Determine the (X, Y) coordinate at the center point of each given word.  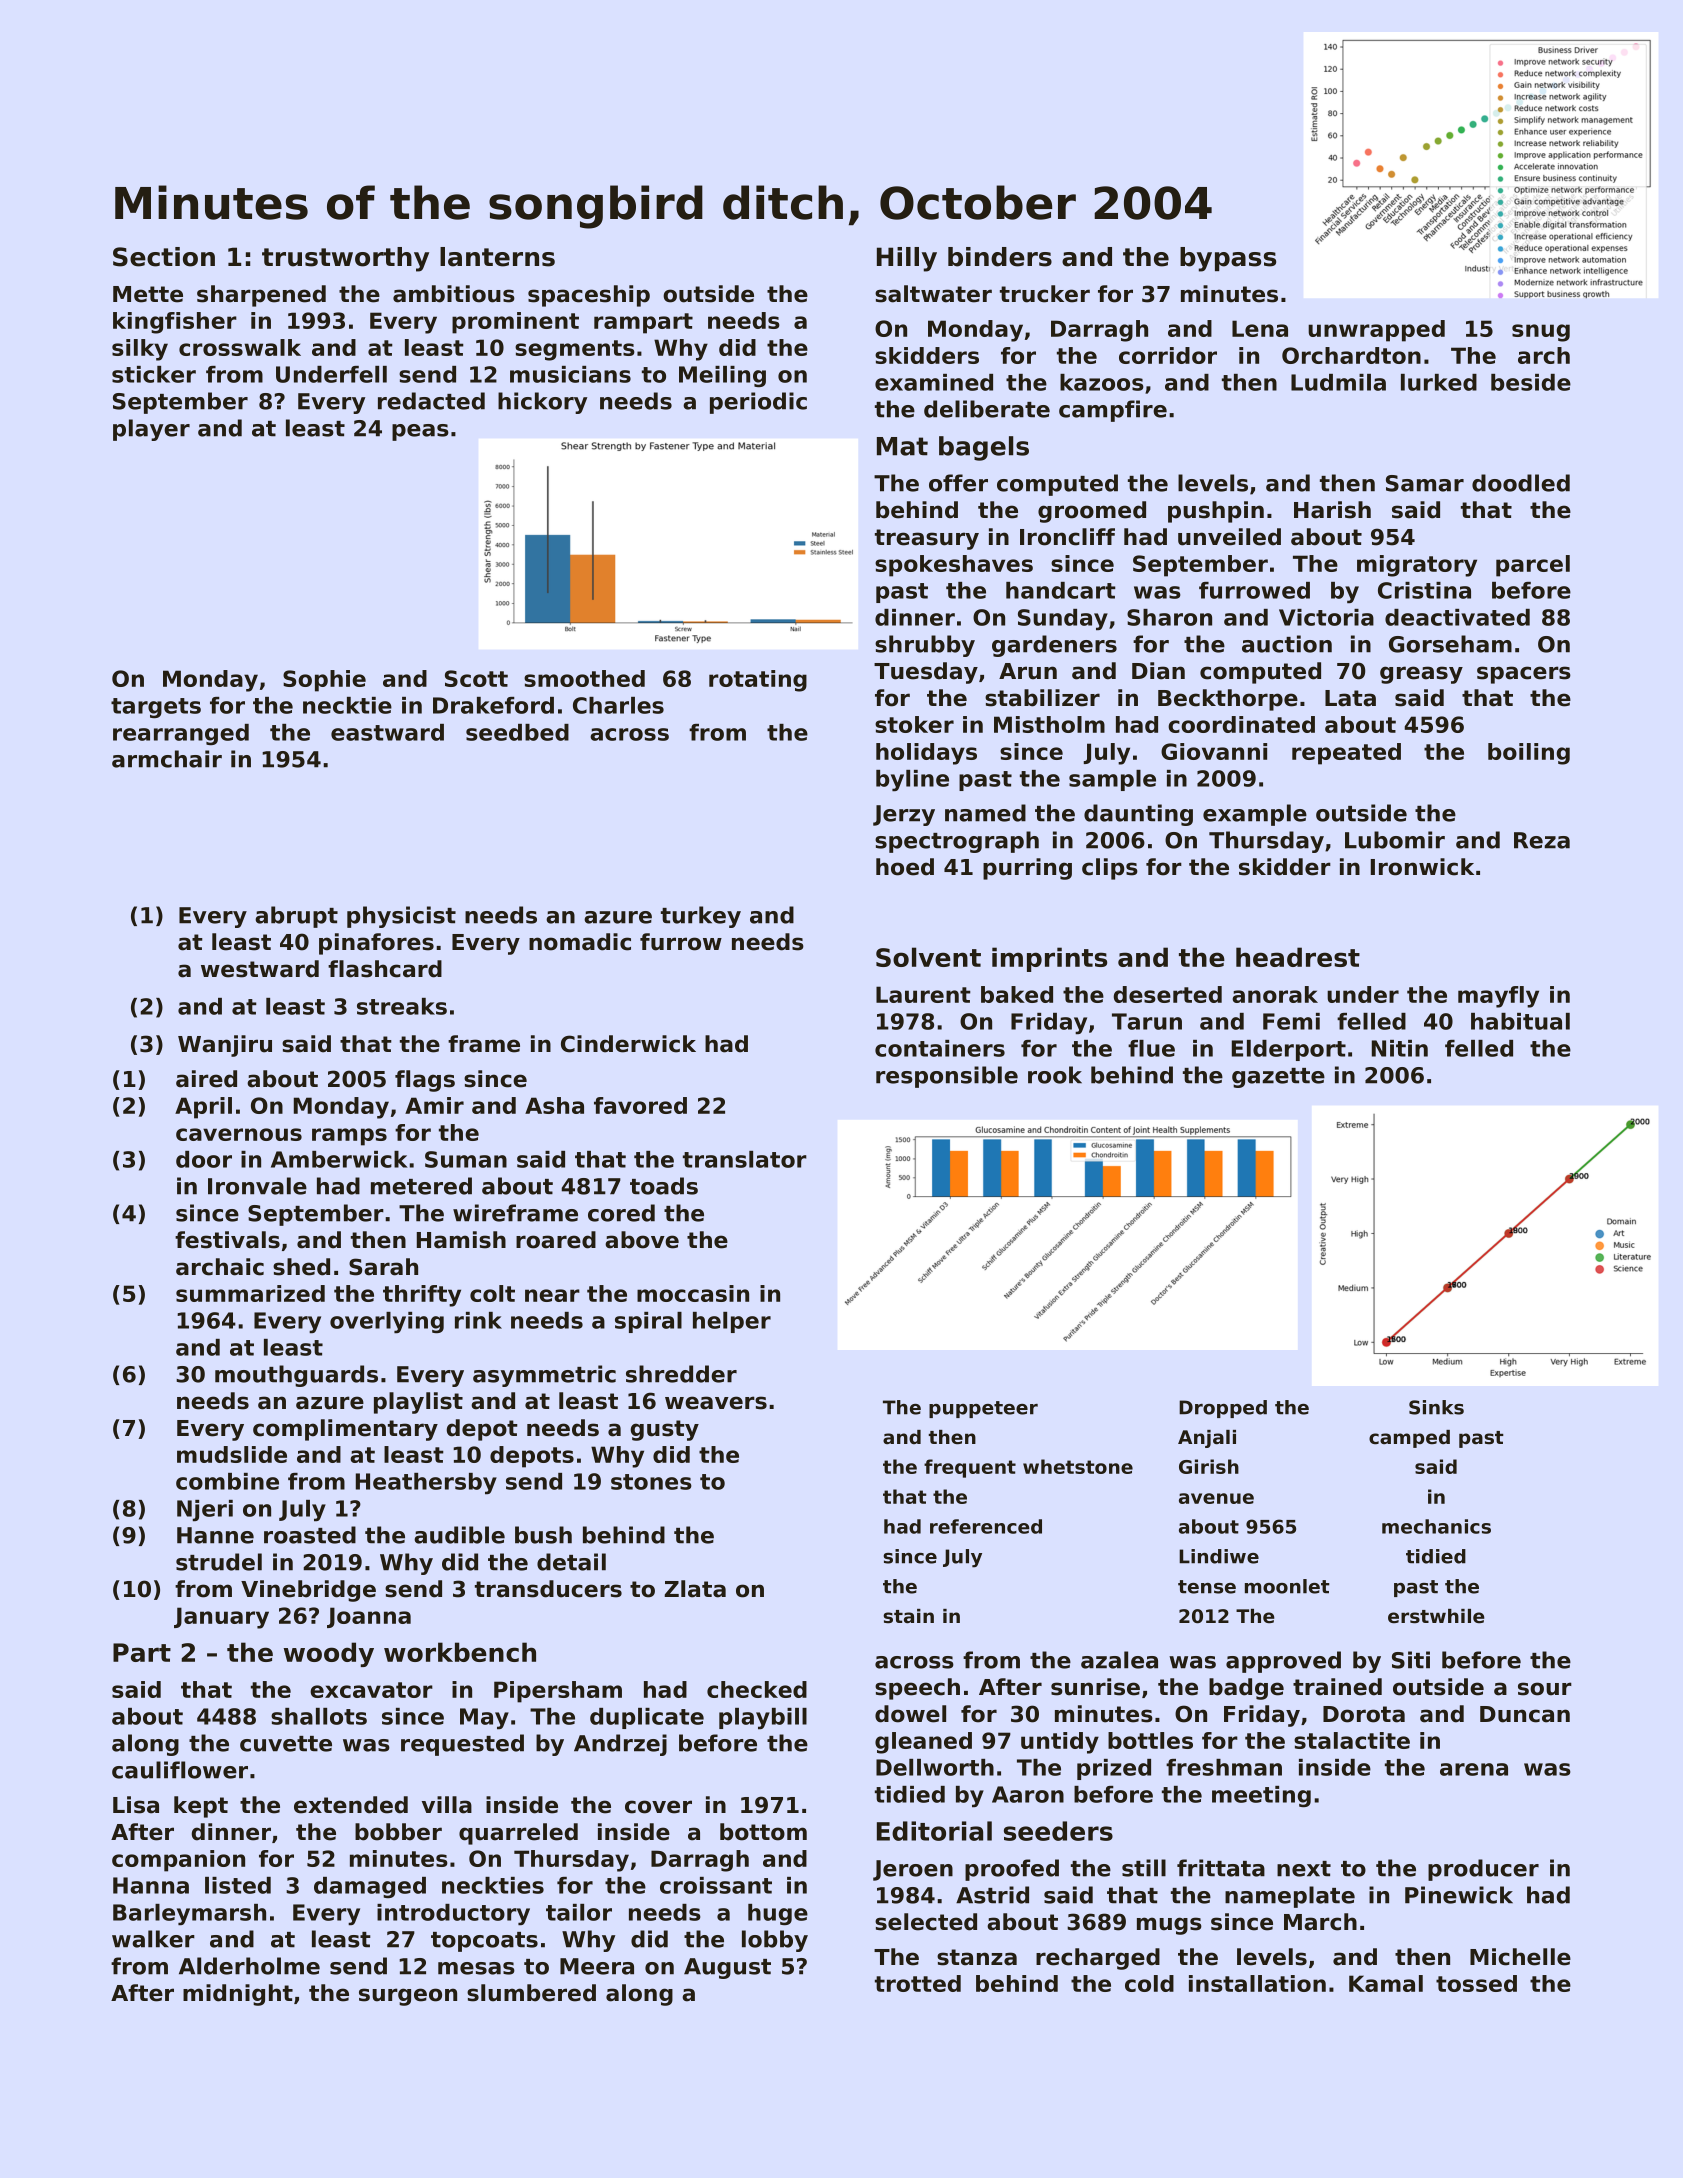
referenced (986, 1526)
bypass (1228, 259)
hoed (905, 867)
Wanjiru (225, 1046)
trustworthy (345, 259)
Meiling (722, 376)
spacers (1524, 675)
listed (238, 1885)
